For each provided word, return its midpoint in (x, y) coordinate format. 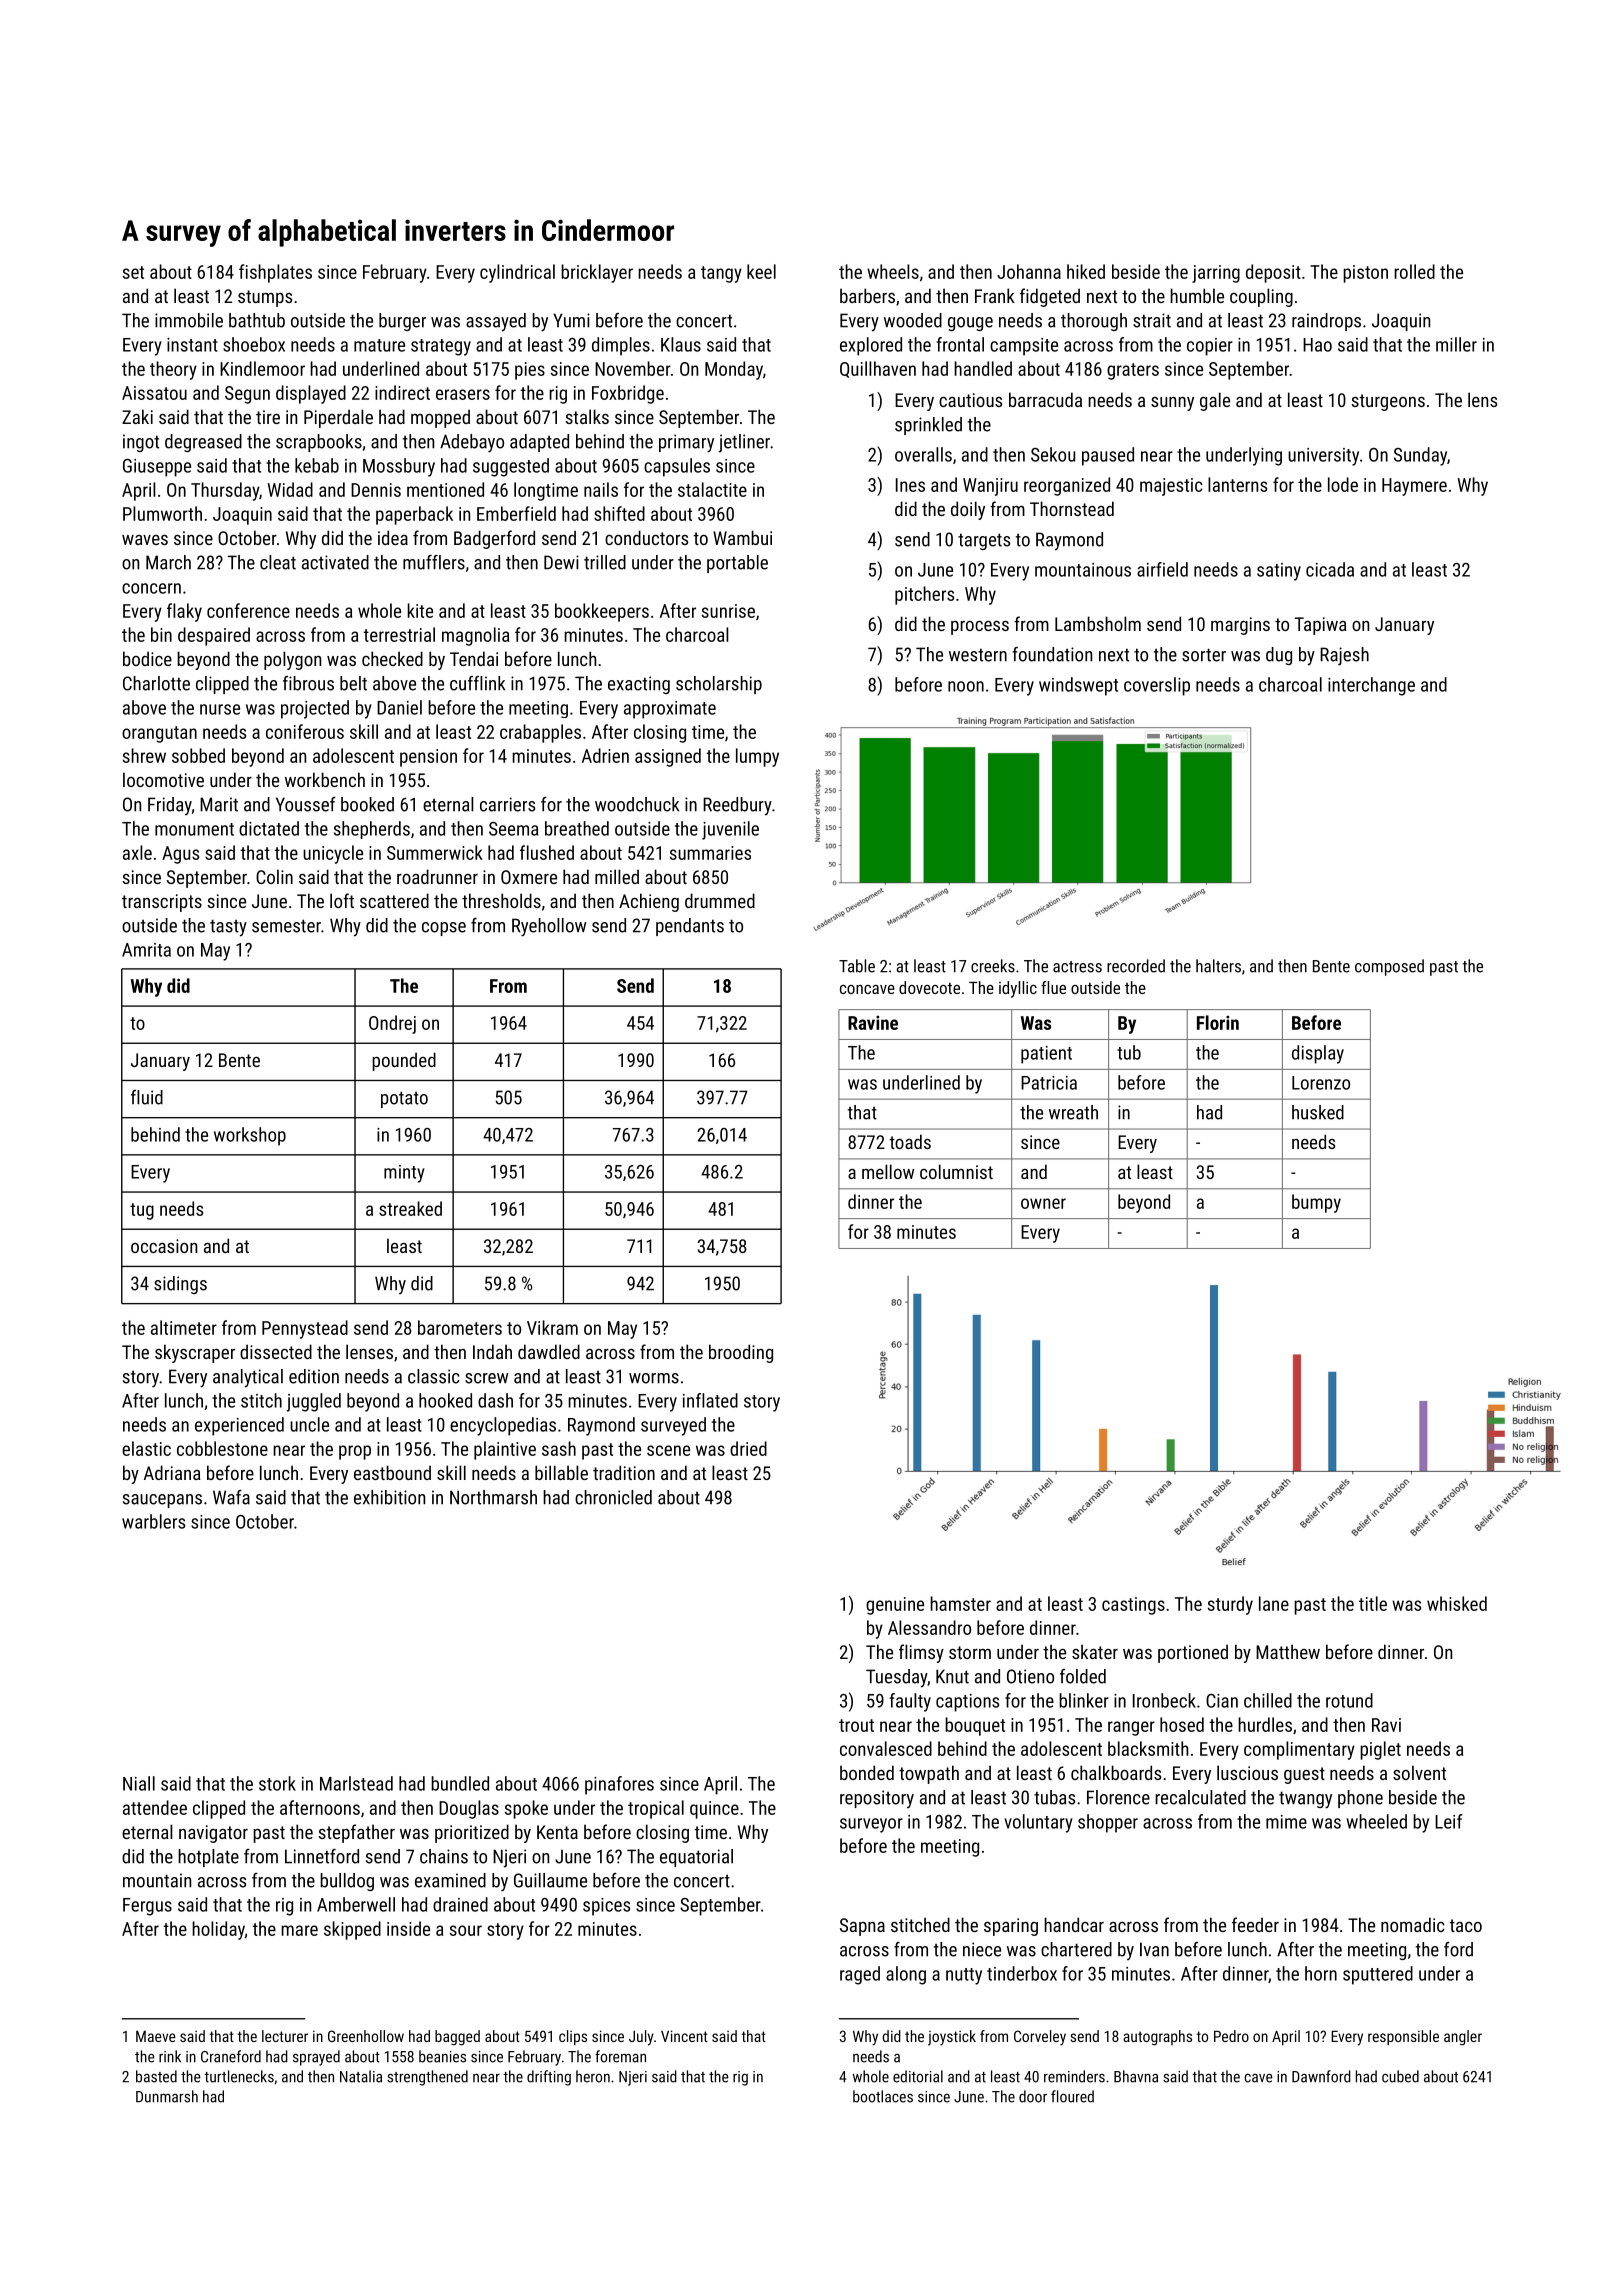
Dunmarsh (167, 2096)
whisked (1457, 1603)
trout (856, 1725)
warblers (153, 1521)
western (978, 655)
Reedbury (737, 806)
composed (1389, 967)
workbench (325, 779)
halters (1218, 966)
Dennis (376, 490)
